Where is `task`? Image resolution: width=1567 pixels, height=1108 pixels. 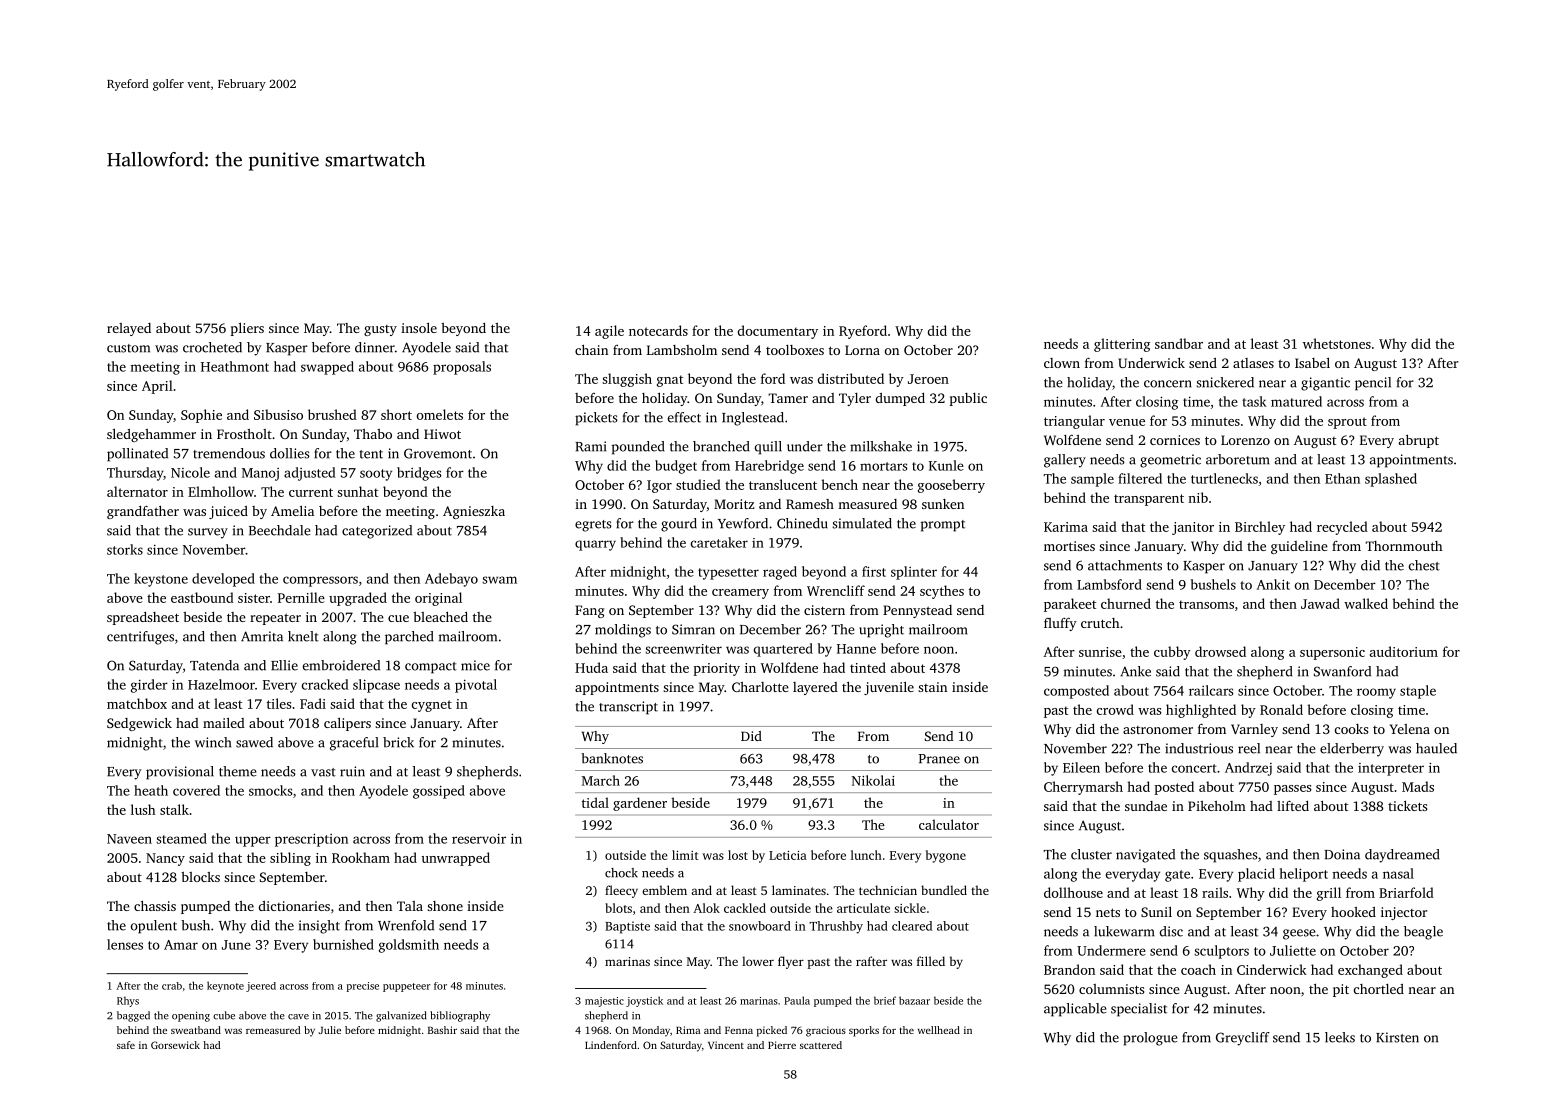 task is located at coordinates (1254, 401).
